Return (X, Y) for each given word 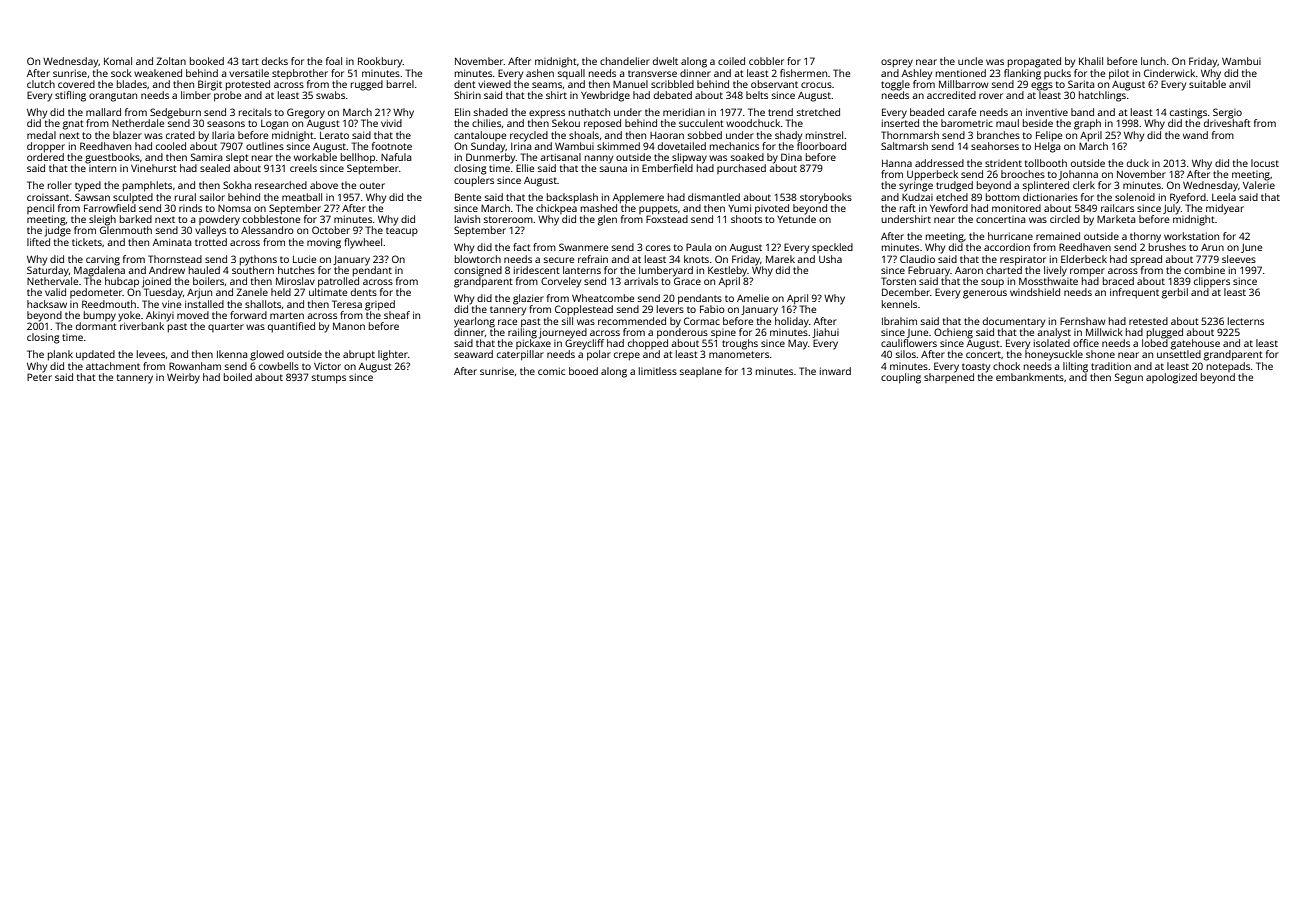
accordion (1007, 247)
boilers (208, 281)
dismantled (714, 197)
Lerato (334, 135)
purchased (741, 169)
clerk (1084, 185)
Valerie (1259, 185)
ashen (540, 73)
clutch (41, 84)
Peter (39, 377)
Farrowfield (110, 208)
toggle (895, 85)
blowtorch (478, 259)
